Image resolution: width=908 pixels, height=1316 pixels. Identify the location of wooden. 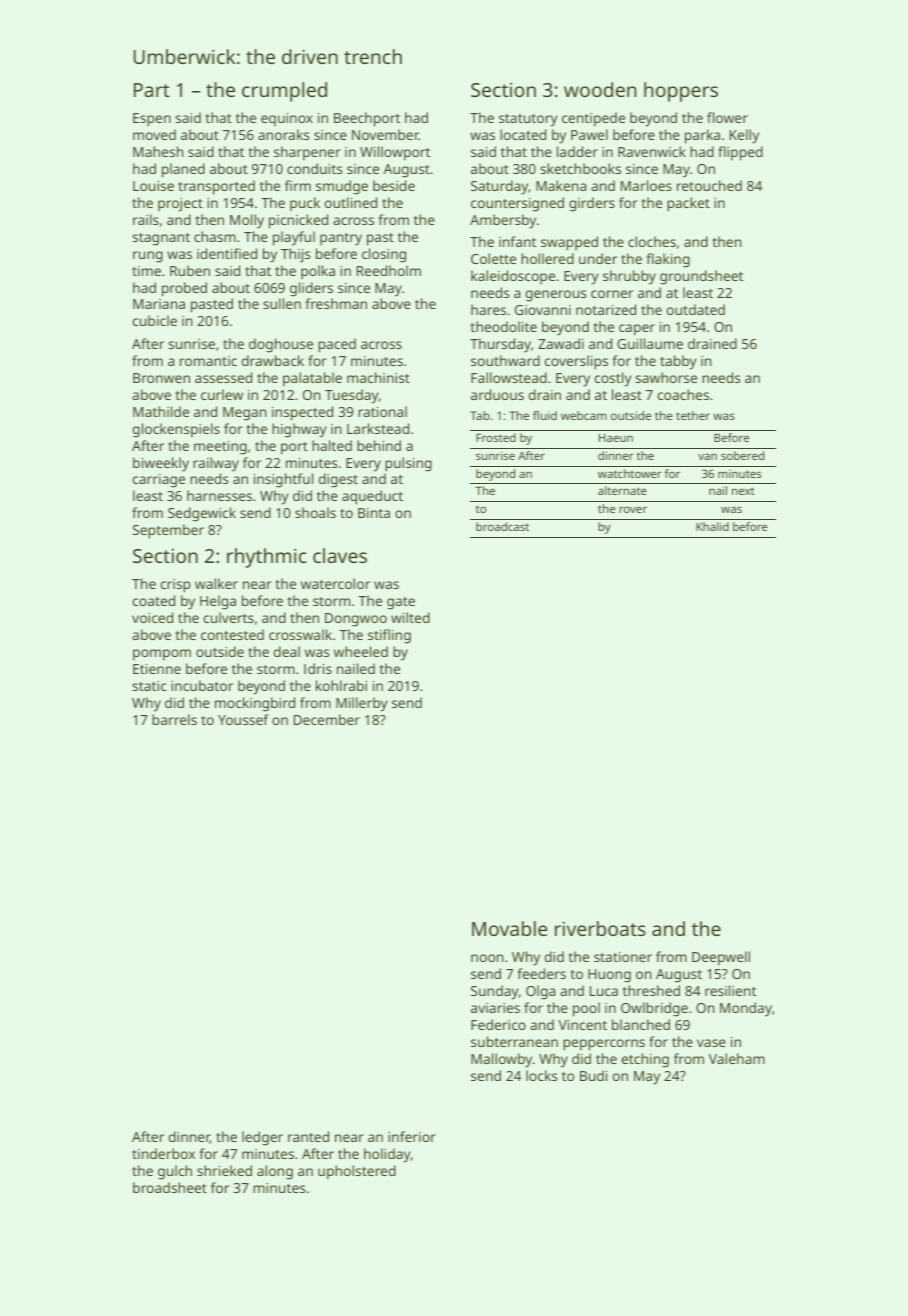
(600, 89).
